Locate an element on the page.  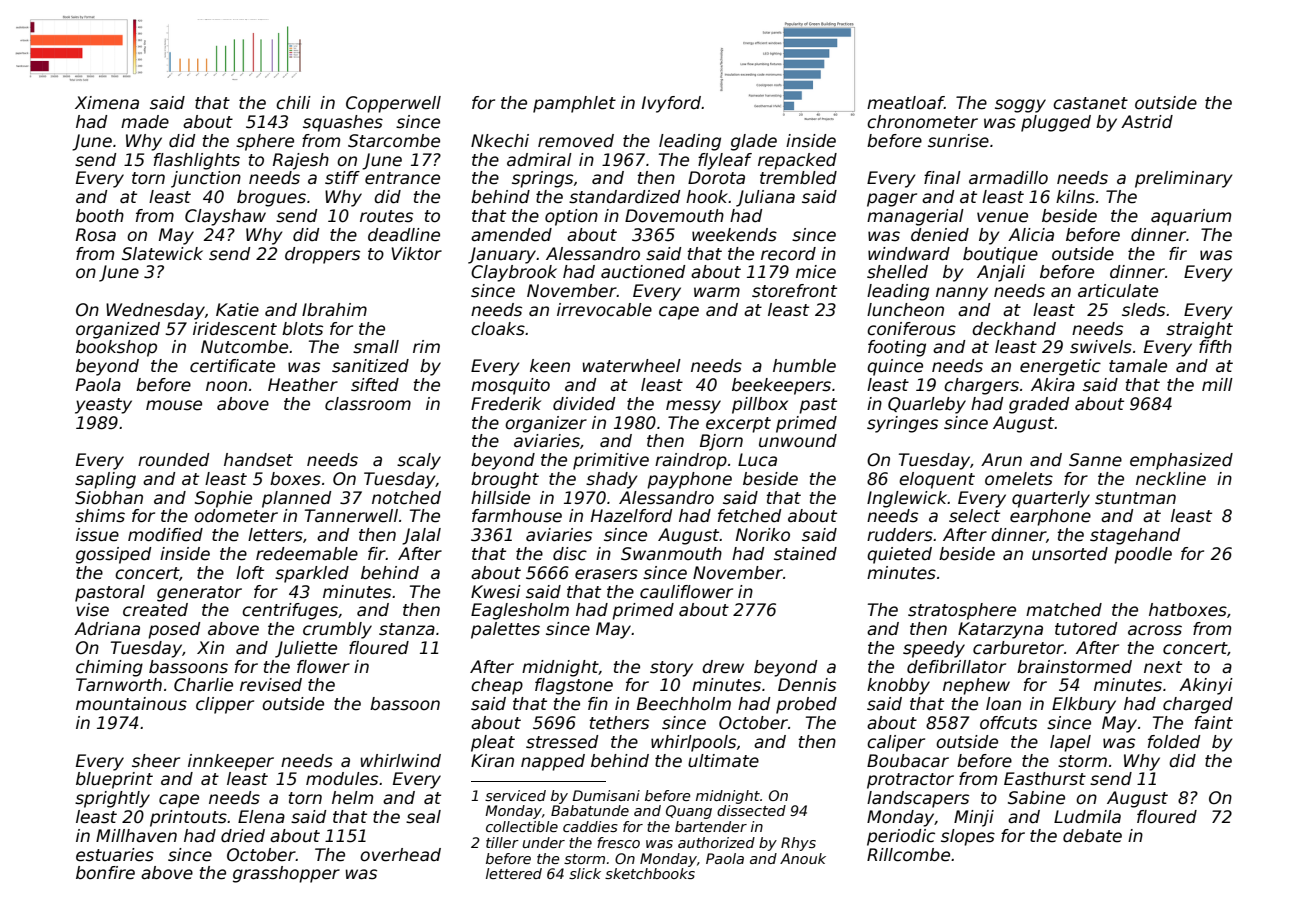
cheap is located at coordinates (497, 686).
